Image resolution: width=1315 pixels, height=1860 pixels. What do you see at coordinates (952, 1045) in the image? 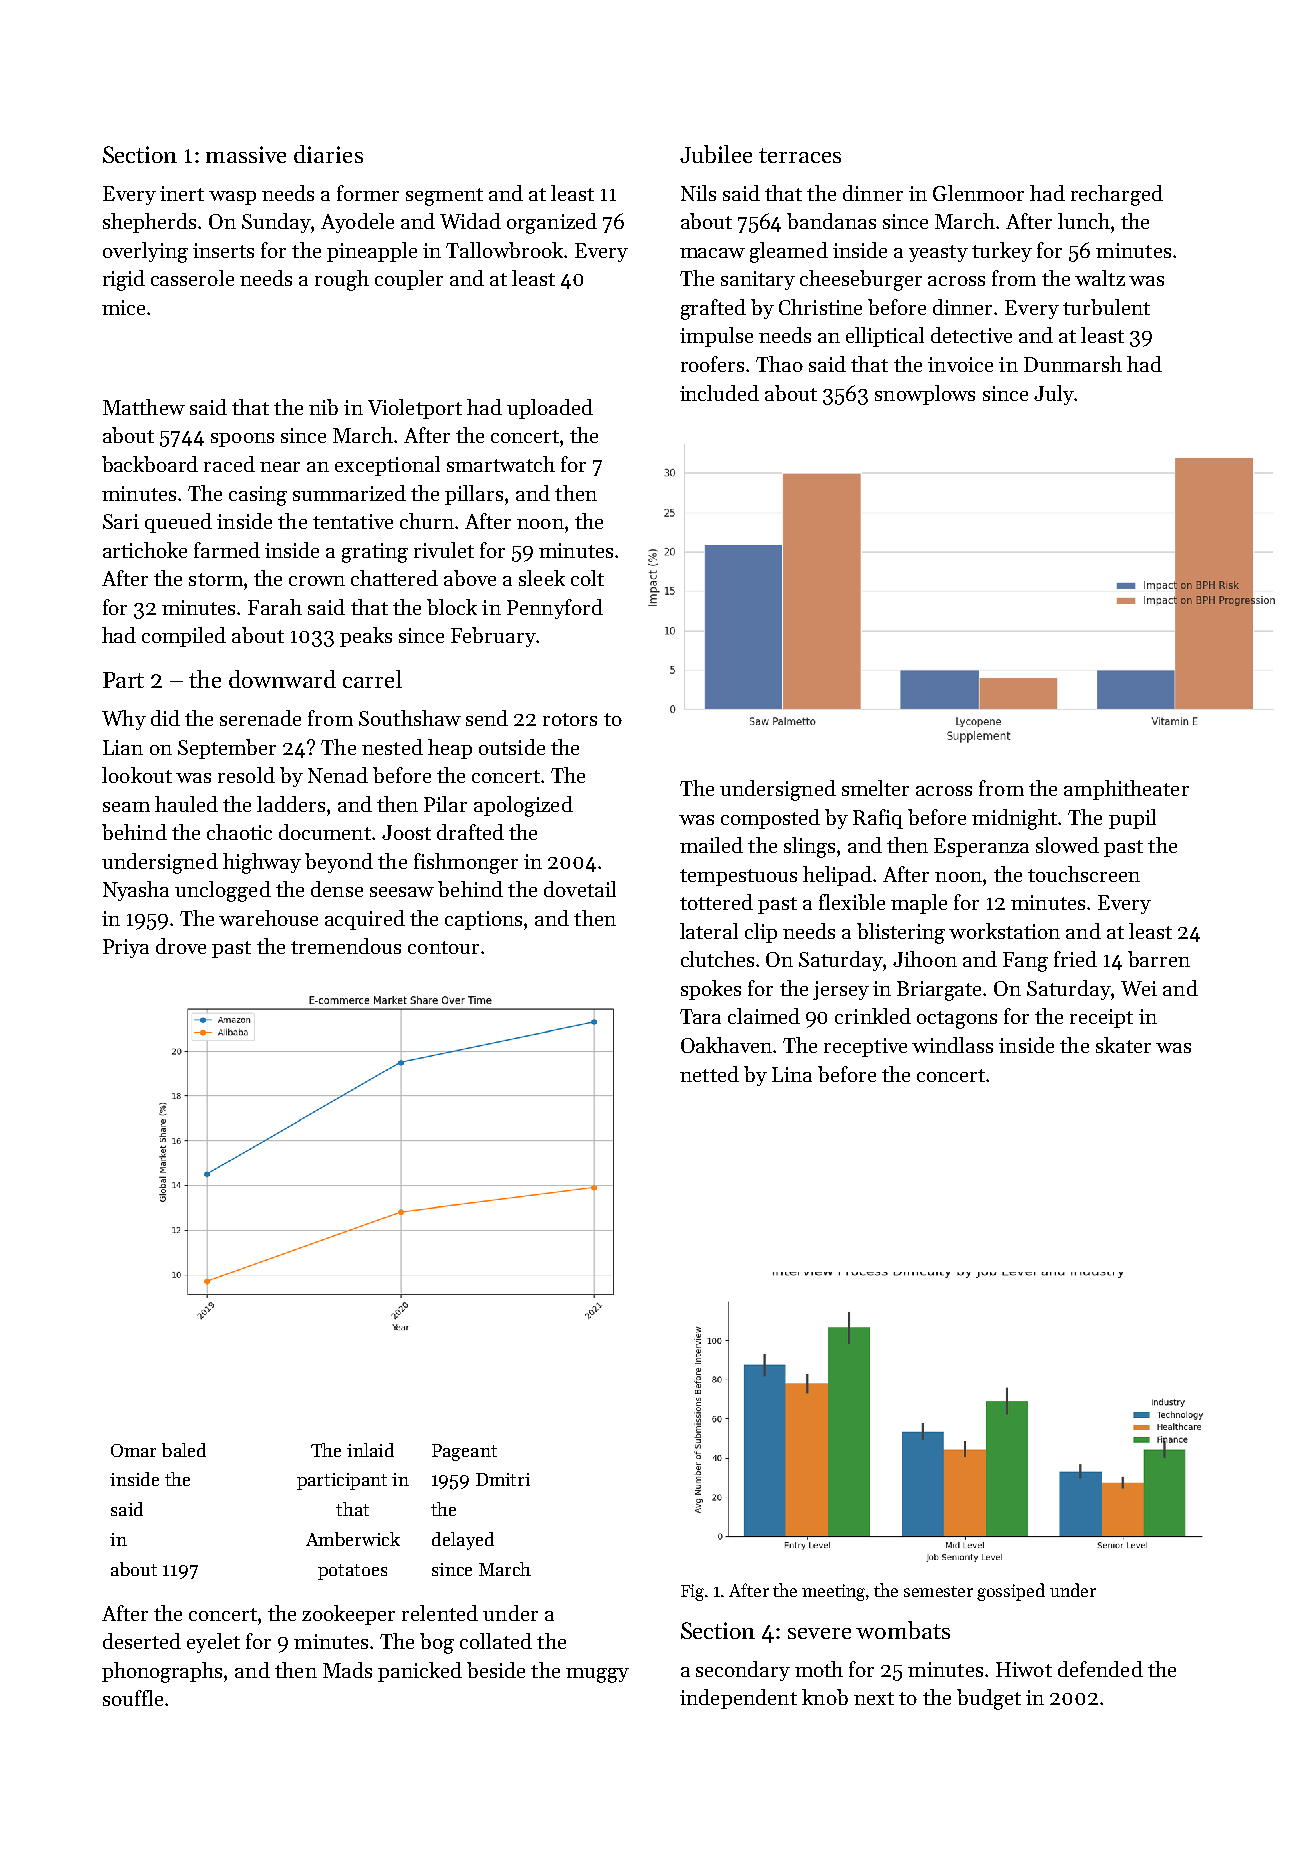
I see `windlass` at bounding box center [952, 1045].
